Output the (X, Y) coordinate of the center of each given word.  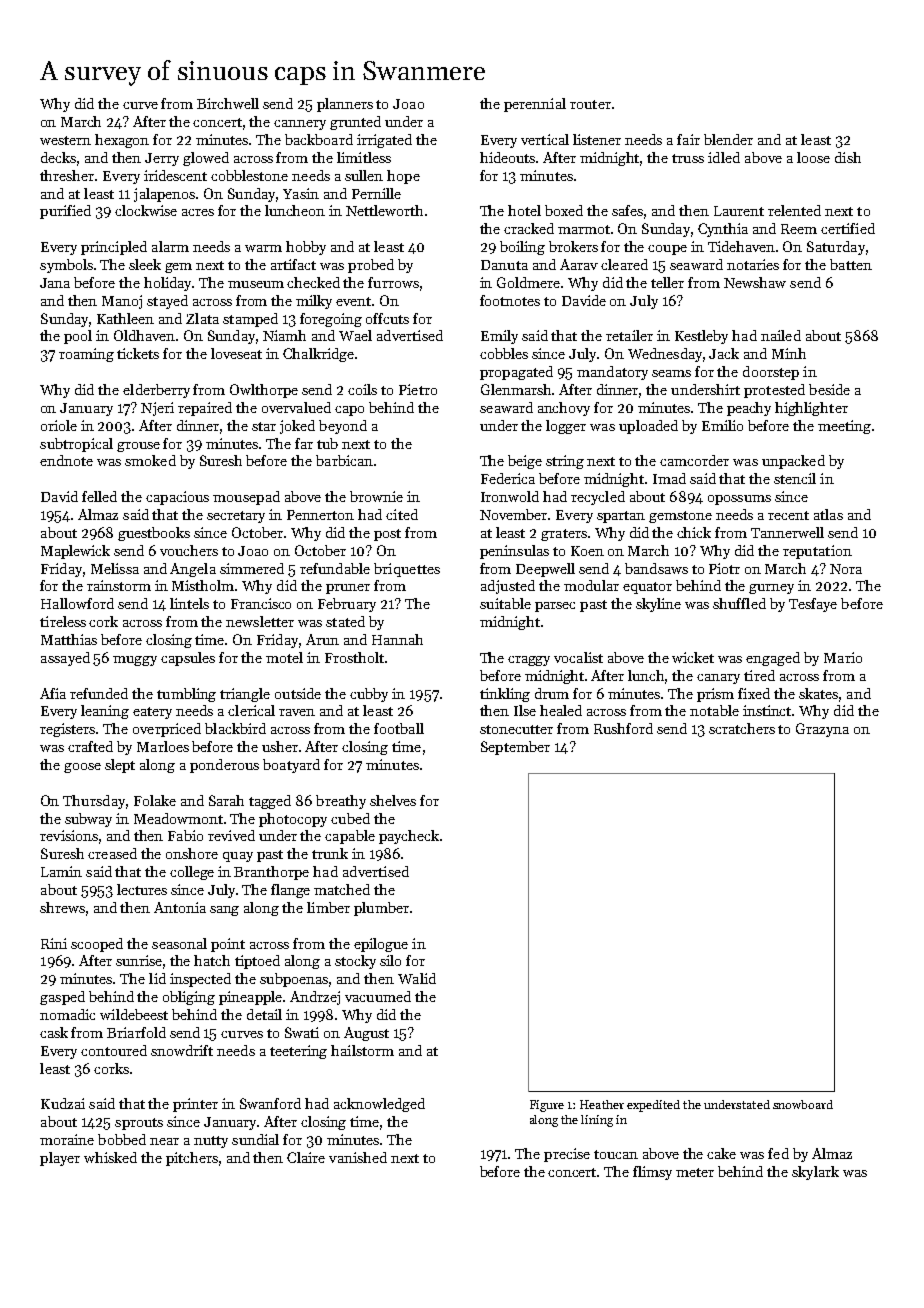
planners (345, 105)
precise (567, 1155)
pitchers (192, 1159)
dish (848, 157)
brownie (376, 496)
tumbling (186, 695)
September (515, 748)
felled (99, 496)
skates (818, 693)
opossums (739, 500)
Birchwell (228, 103)
